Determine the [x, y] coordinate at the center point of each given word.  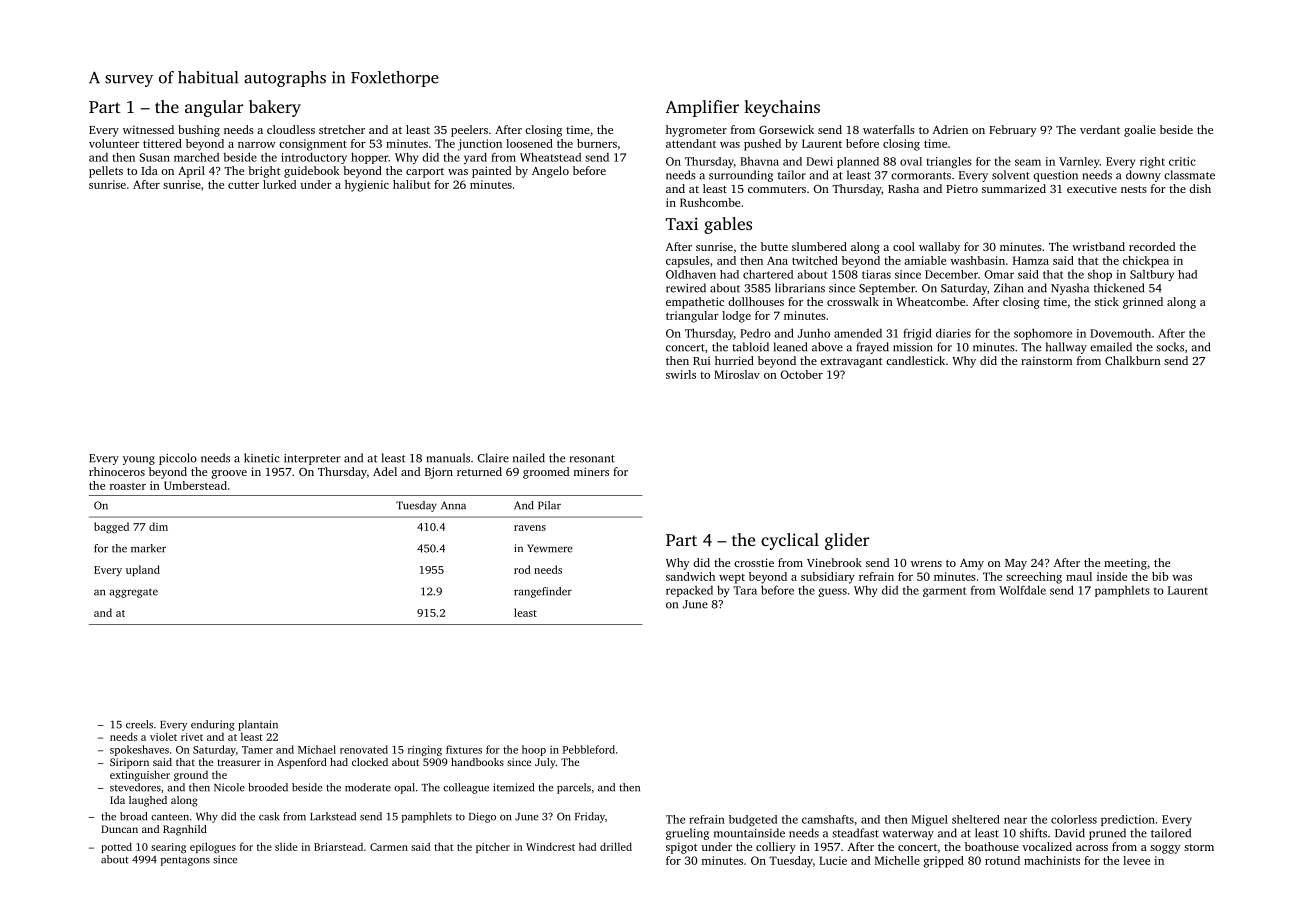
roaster [128, 486]
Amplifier [702, 108]
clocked [370, 762]
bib [1160, 576]
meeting [1125, 564]
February [1013, 131]
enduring [213, 725]
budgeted [753, 820]
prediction [1128, 820]
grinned [1143, 303]
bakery [275, 108]
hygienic [367, 186]
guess [832, 592]
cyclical [790, 541]
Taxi [682, 223]
